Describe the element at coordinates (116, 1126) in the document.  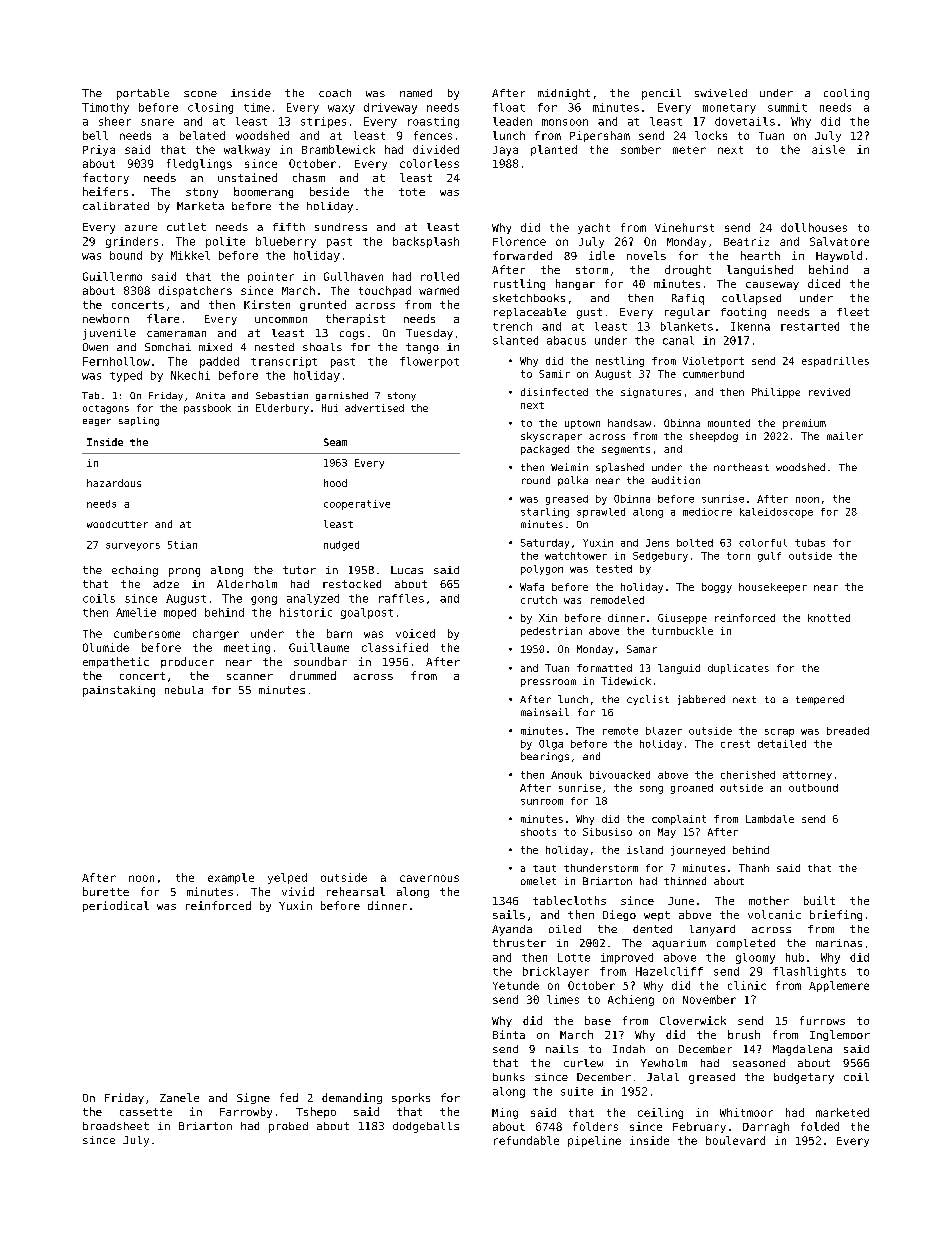
I see `broadsheet` at that location.
